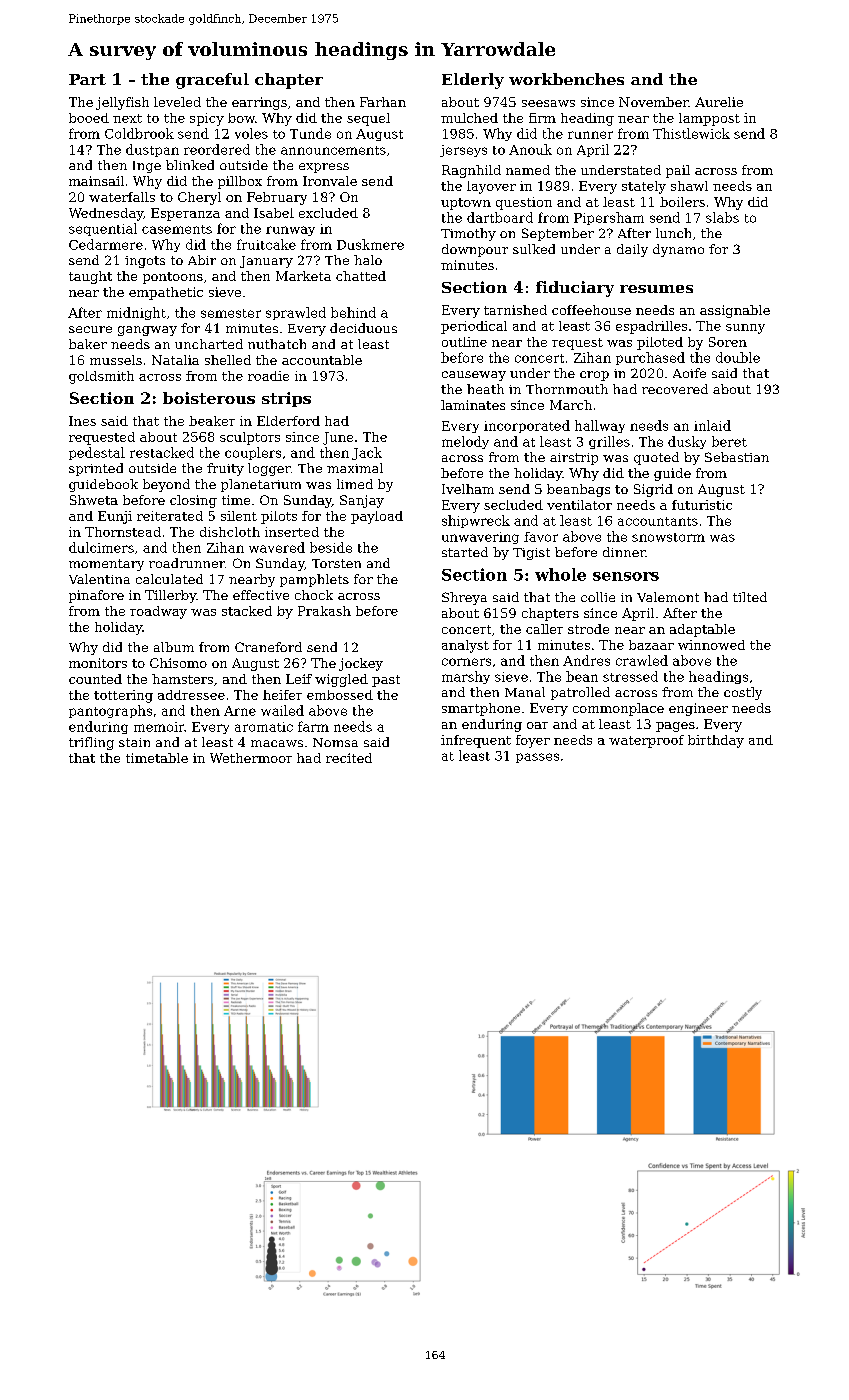 This screenshot has width=849, height=1400. What do you see at coordinates (473, 81) in the screenshot?
I see `Elderly` at bounding box center [473, 81].
